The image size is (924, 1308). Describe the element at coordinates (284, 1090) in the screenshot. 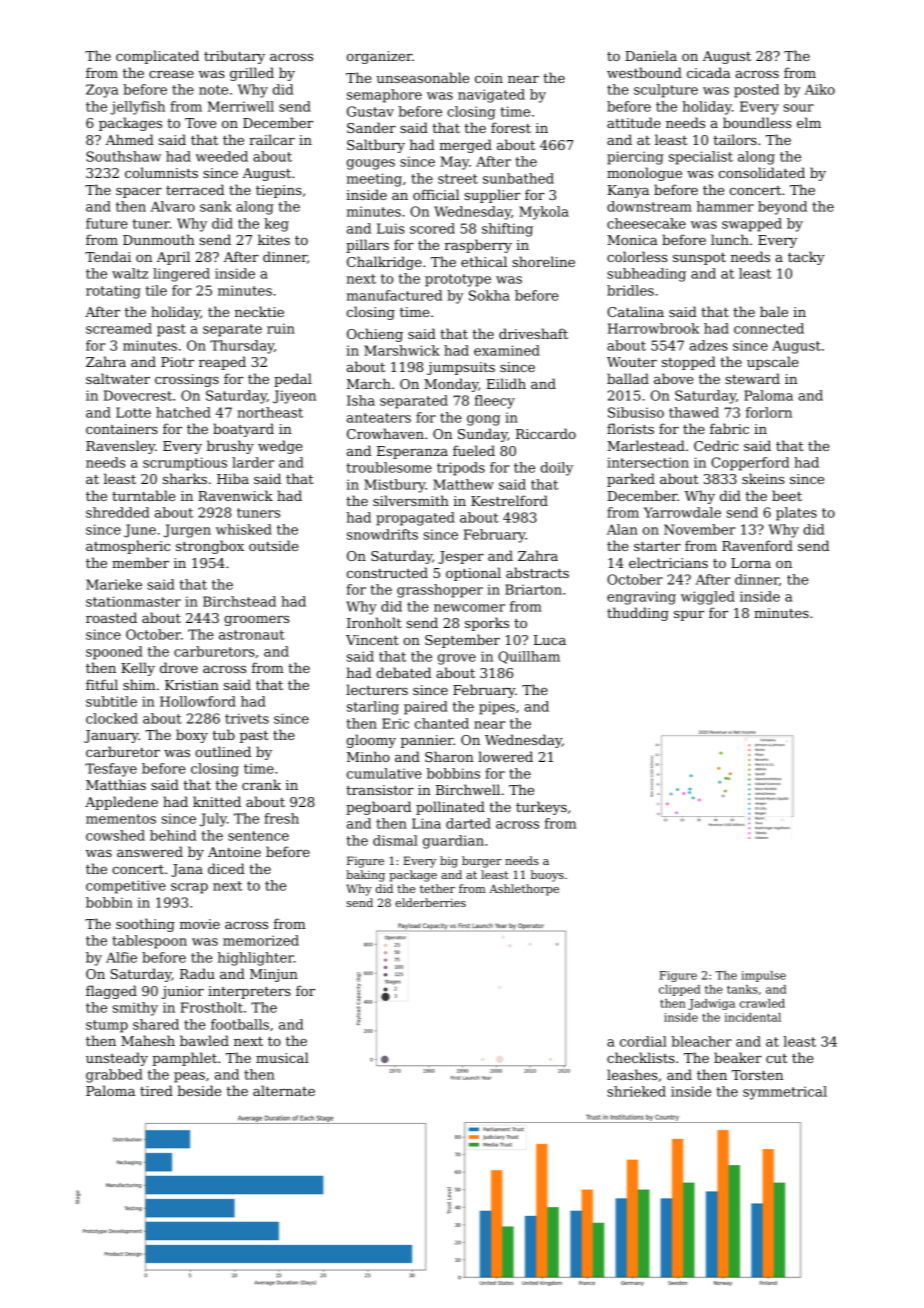

I see `alternate` at that location.
